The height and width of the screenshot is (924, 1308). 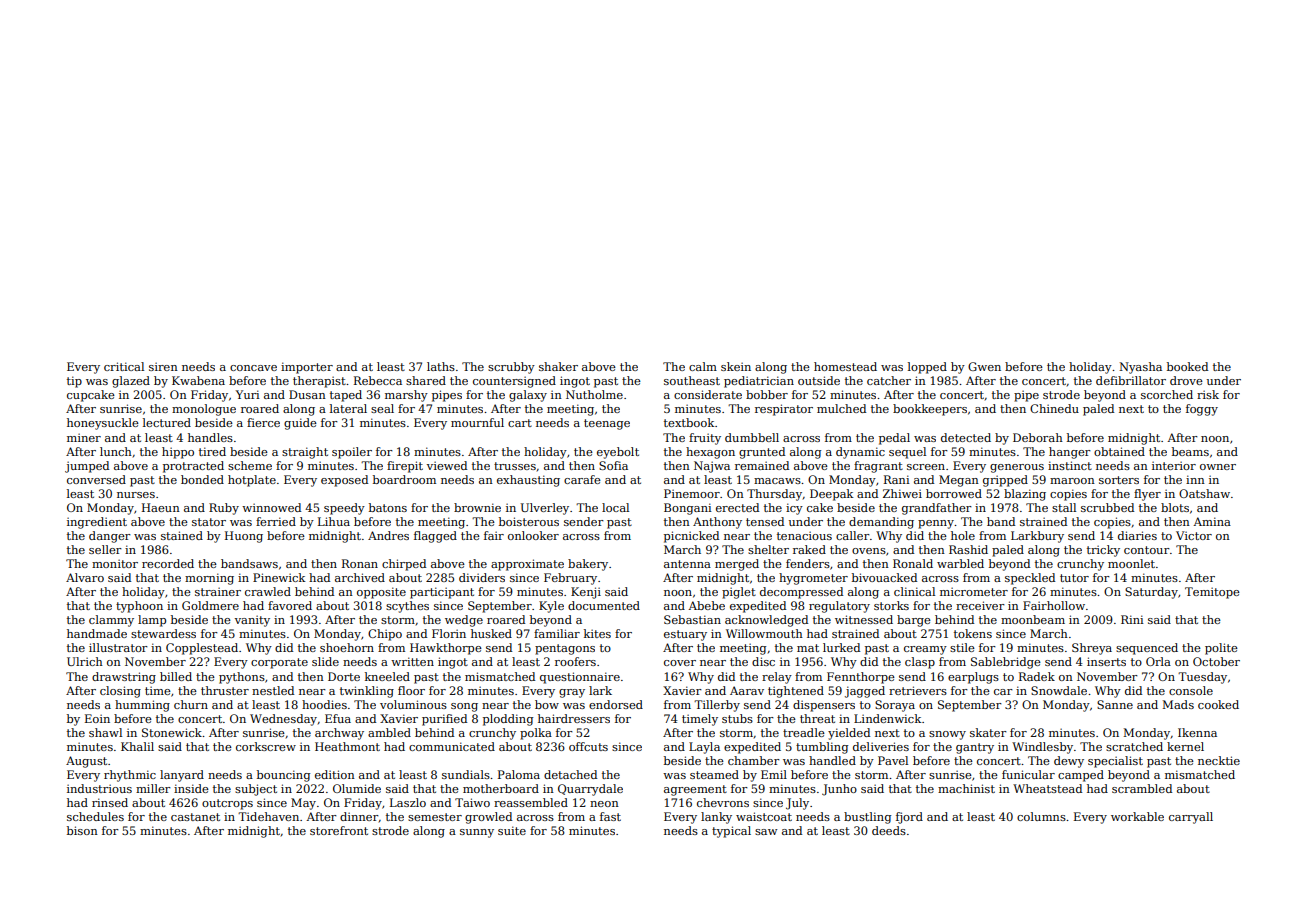 I want to click on calm, so click(x=703, y=366).
